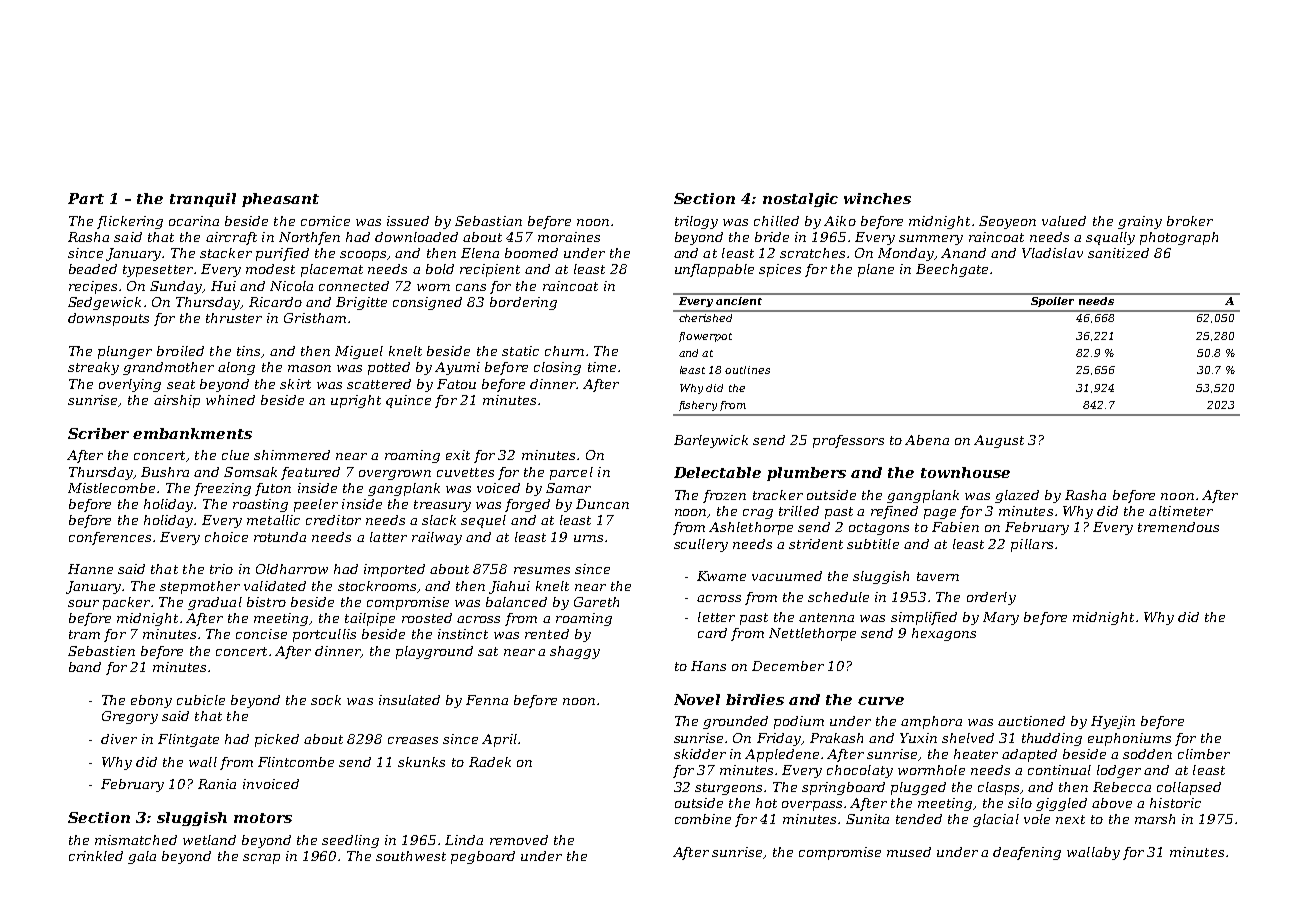 This screenshot has width=1308, height=924. Describe the element at coordinates (800, 200) in the screenshot. I see `nostalgic` at that location.
